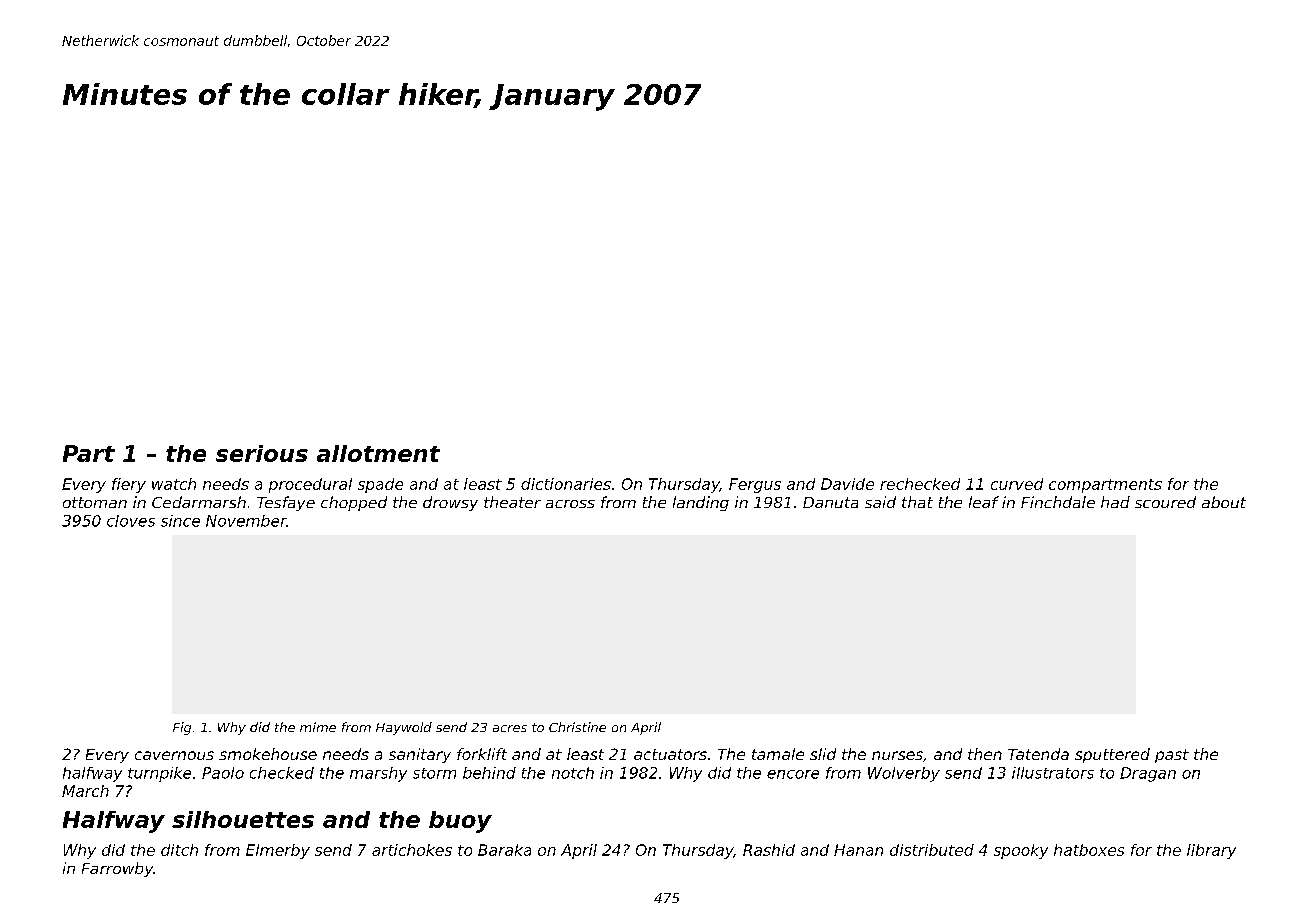 The width and height of the screenshot is (1308, 924). What do you see at coordinates (1115, 502) in the screenshot?
I see `had` at bounding box center [1115, 502].
